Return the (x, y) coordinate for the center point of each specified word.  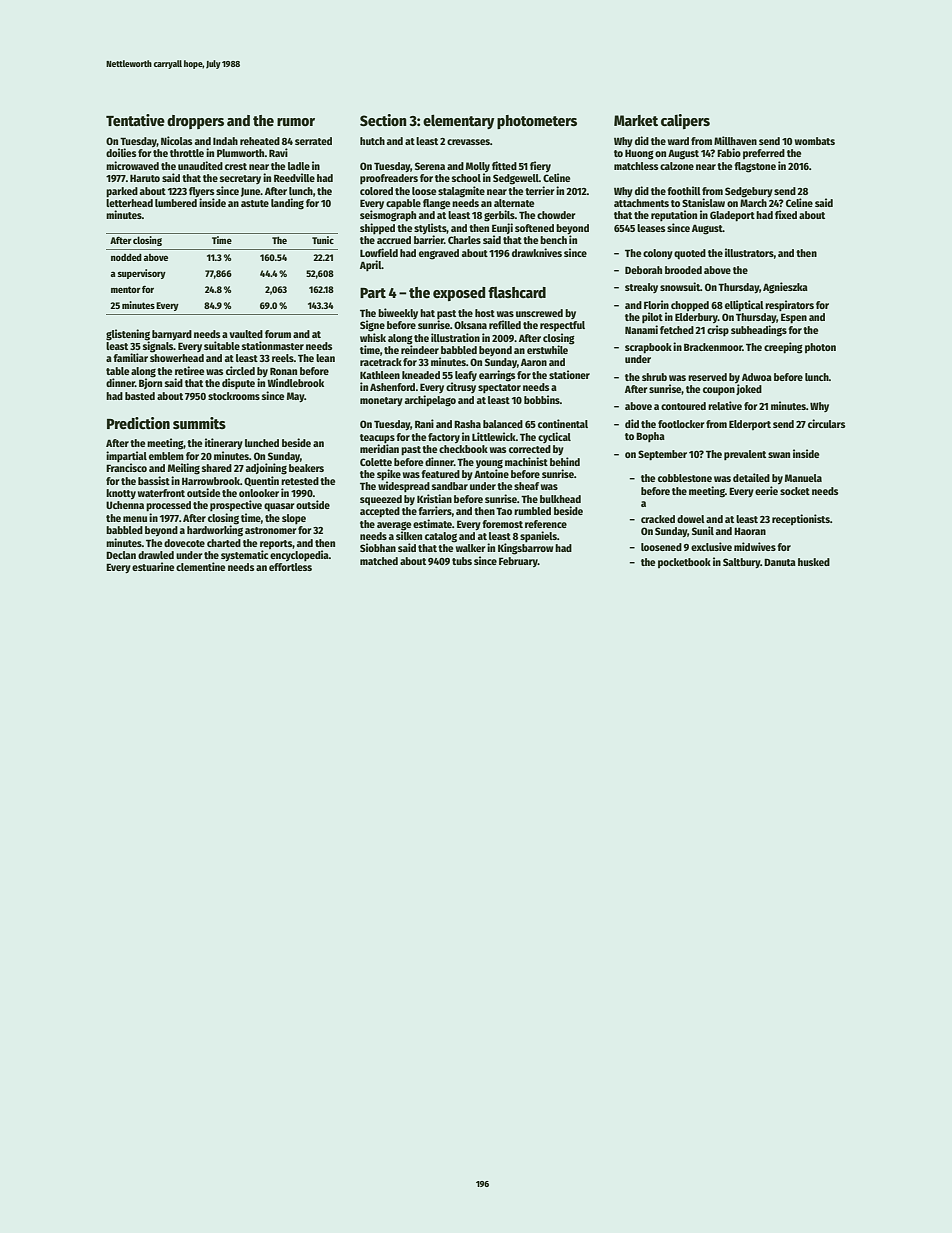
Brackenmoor (713, 347)
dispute (238, 383)
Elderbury (696, 318)
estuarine (153, 566)
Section (383, 120)
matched (379, 561)
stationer (569, 374)
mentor (126, 289)
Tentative (135, 120)
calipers (685, 121)
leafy (466, 376)
